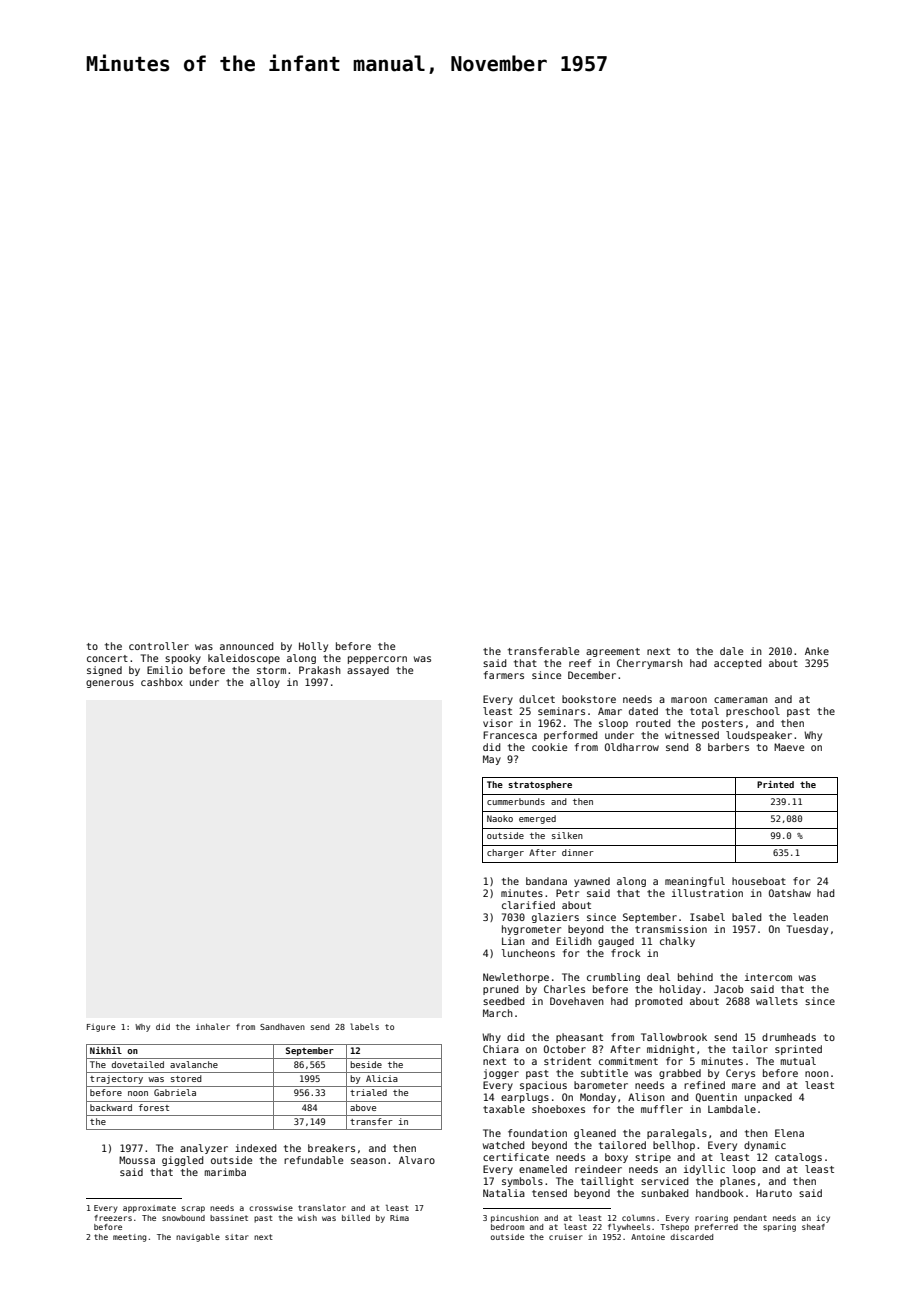  I want to click on Figure, so click(101, 1028).
